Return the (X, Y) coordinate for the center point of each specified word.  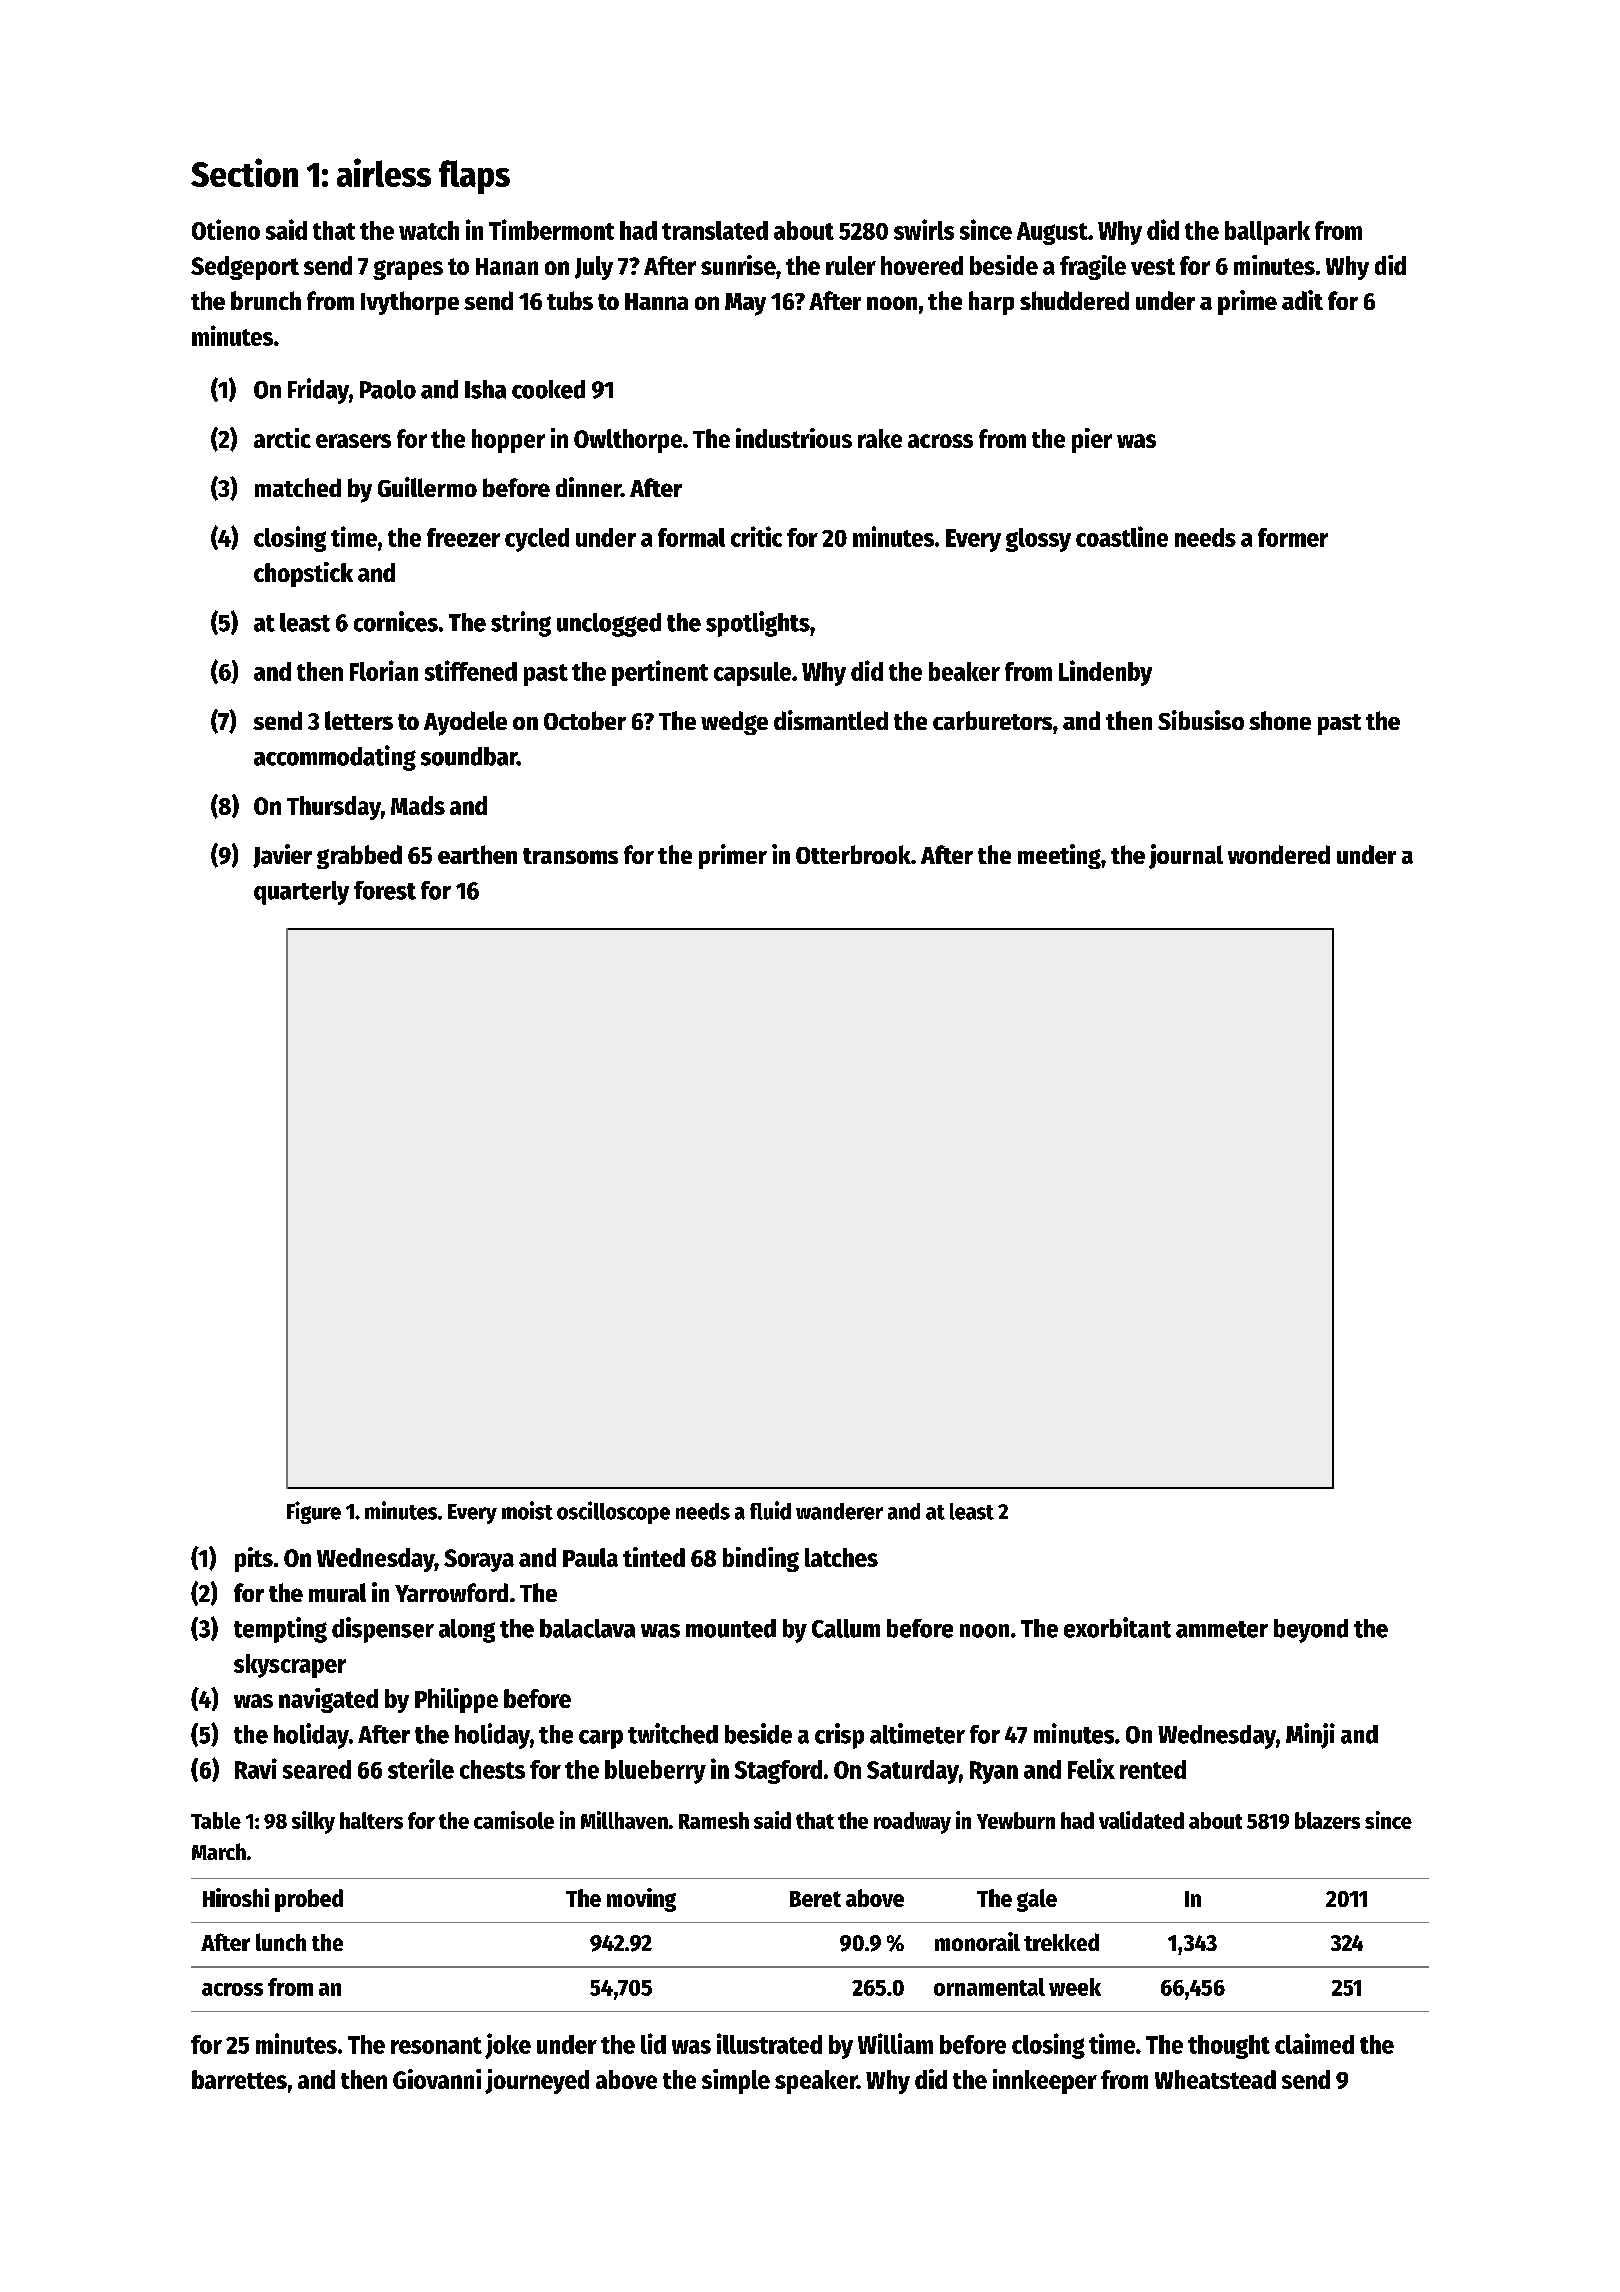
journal (1186, 856)
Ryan (994, 1772)
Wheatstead (1215, 2079)
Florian (384, 670)
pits (254, 1559)
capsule (752, 674)
